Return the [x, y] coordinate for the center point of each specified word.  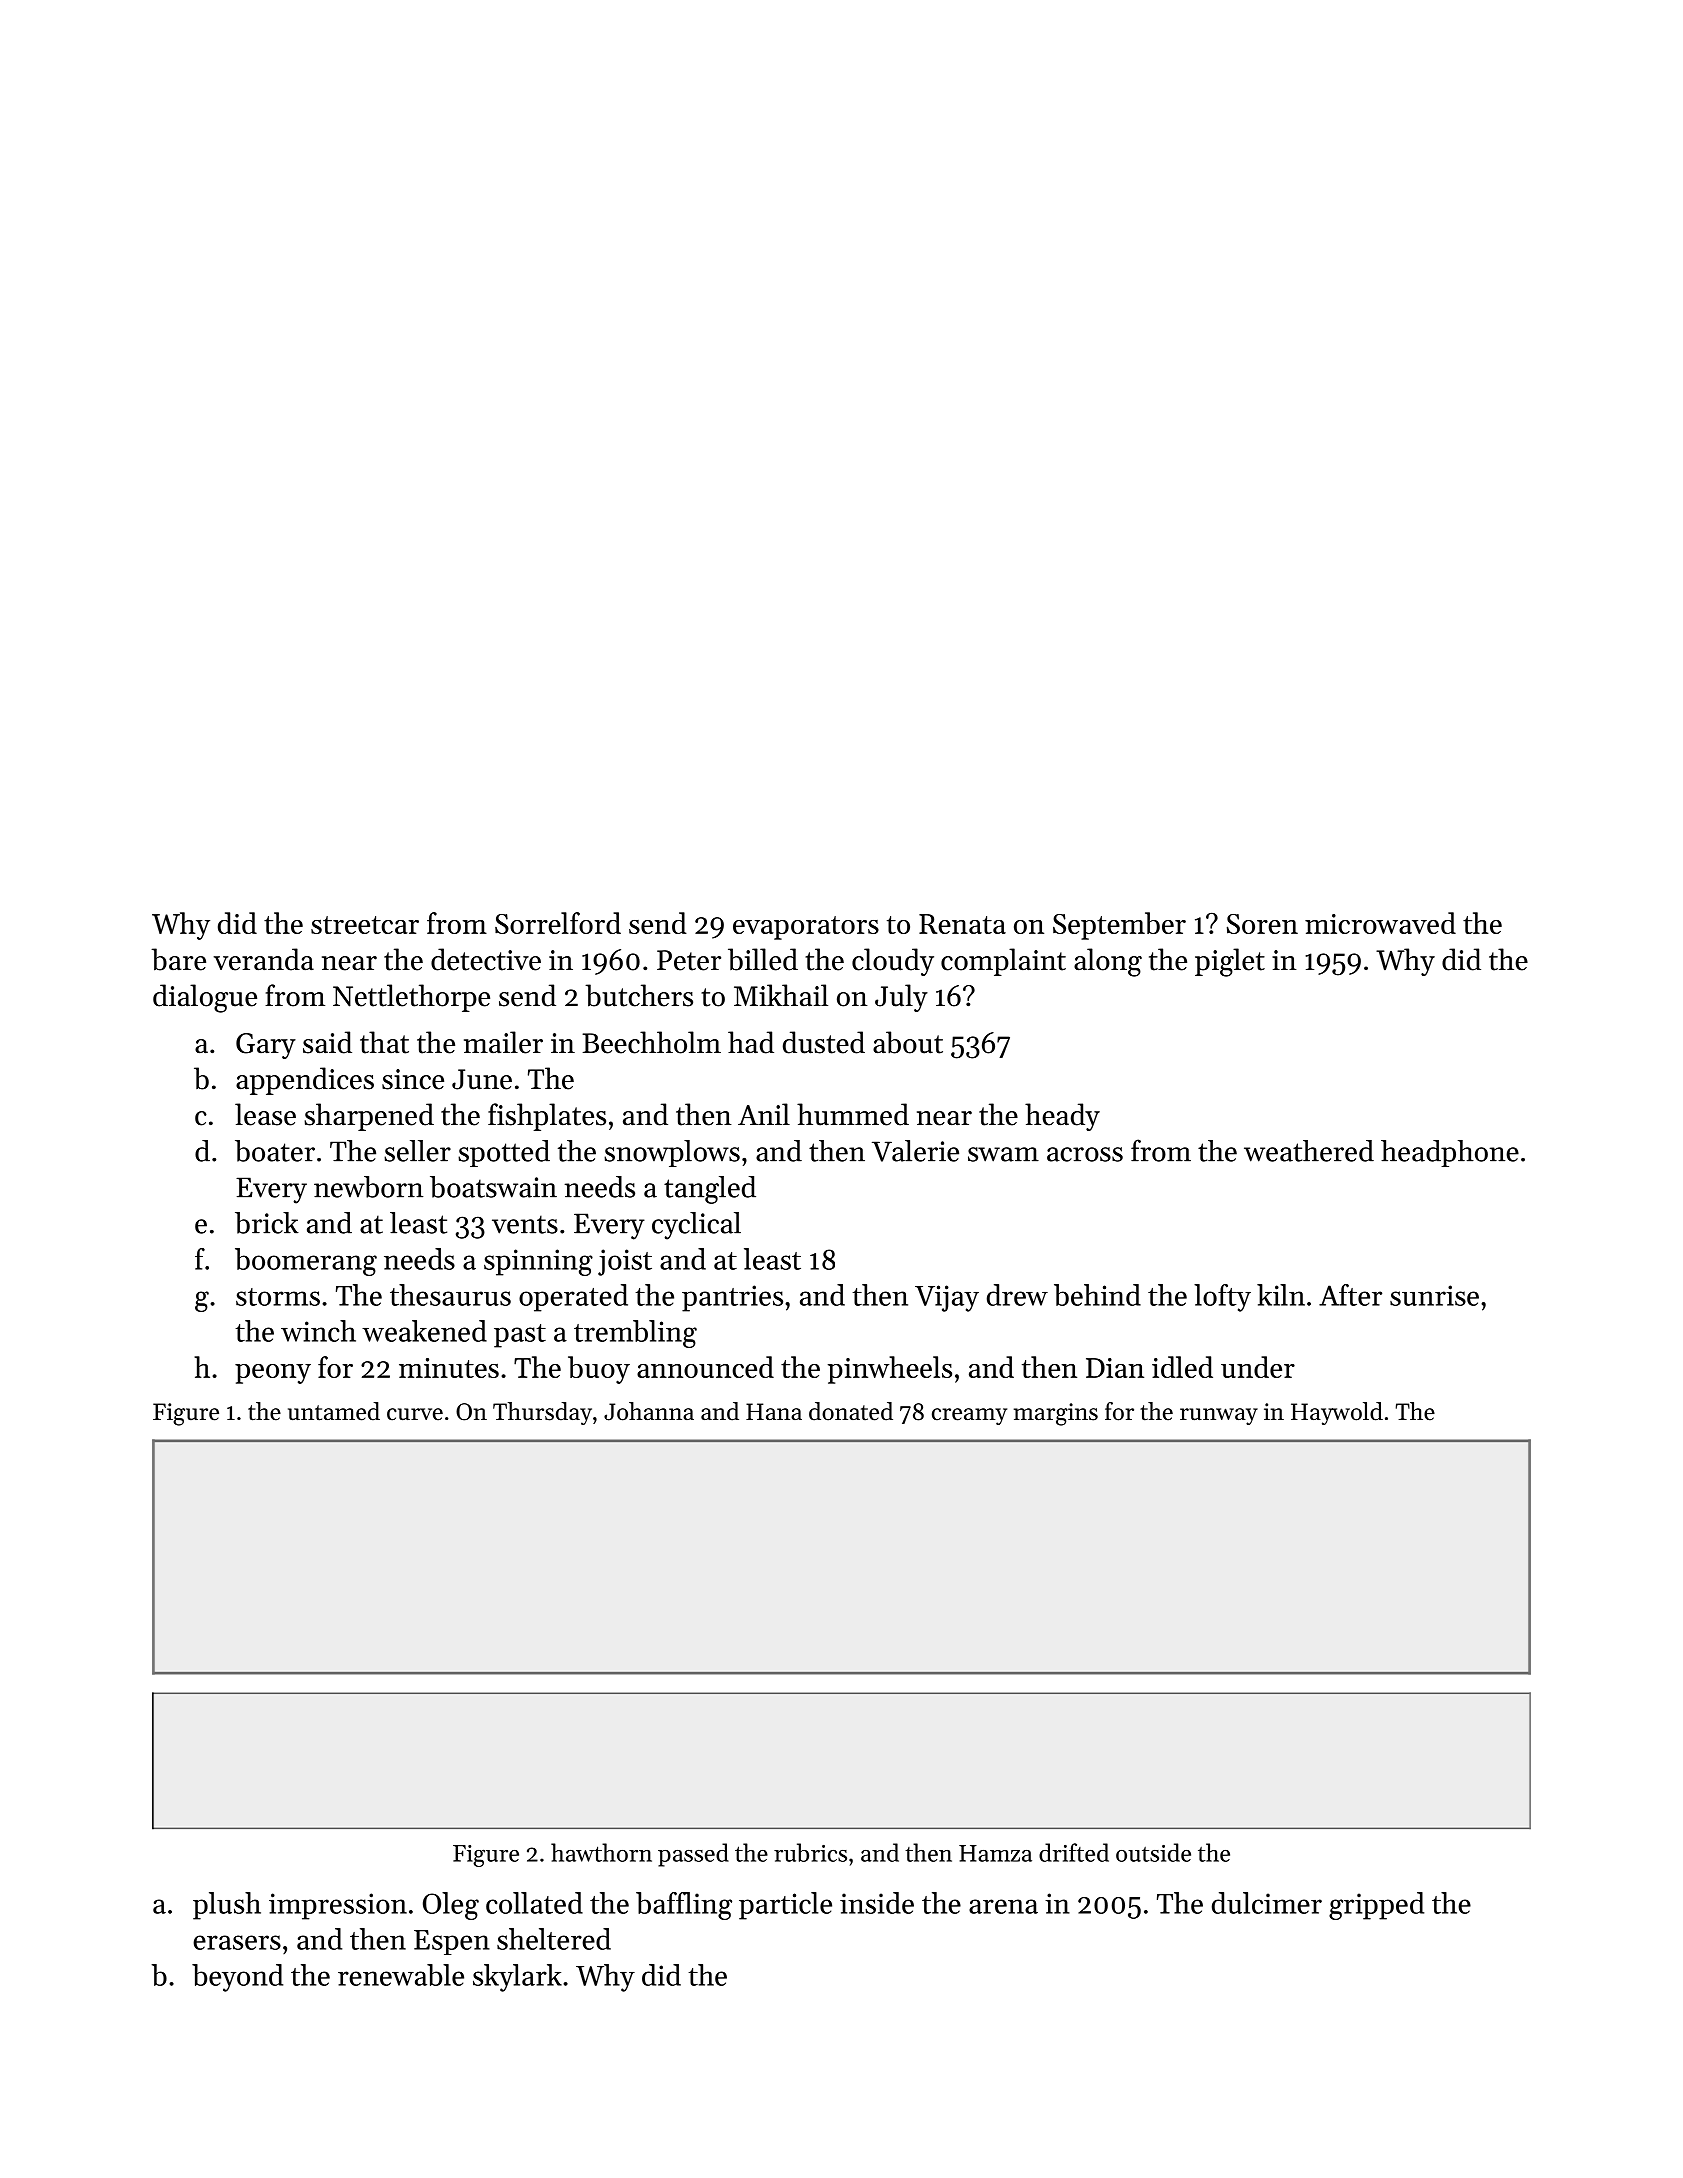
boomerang [306, 1262]
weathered [1309, 1151]
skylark [517, 1978]
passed [693, 1855]
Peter [689, 960]
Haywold [1337, 1413]
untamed [334, 1411]
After [1350, 1295]
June [482, 1079]
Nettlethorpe [411, 998]
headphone [1450, 1153]
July [901, 998]
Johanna [649, 1411]
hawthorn [601, 1852]
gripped [1376, 1906]
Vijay [947, 1298]
